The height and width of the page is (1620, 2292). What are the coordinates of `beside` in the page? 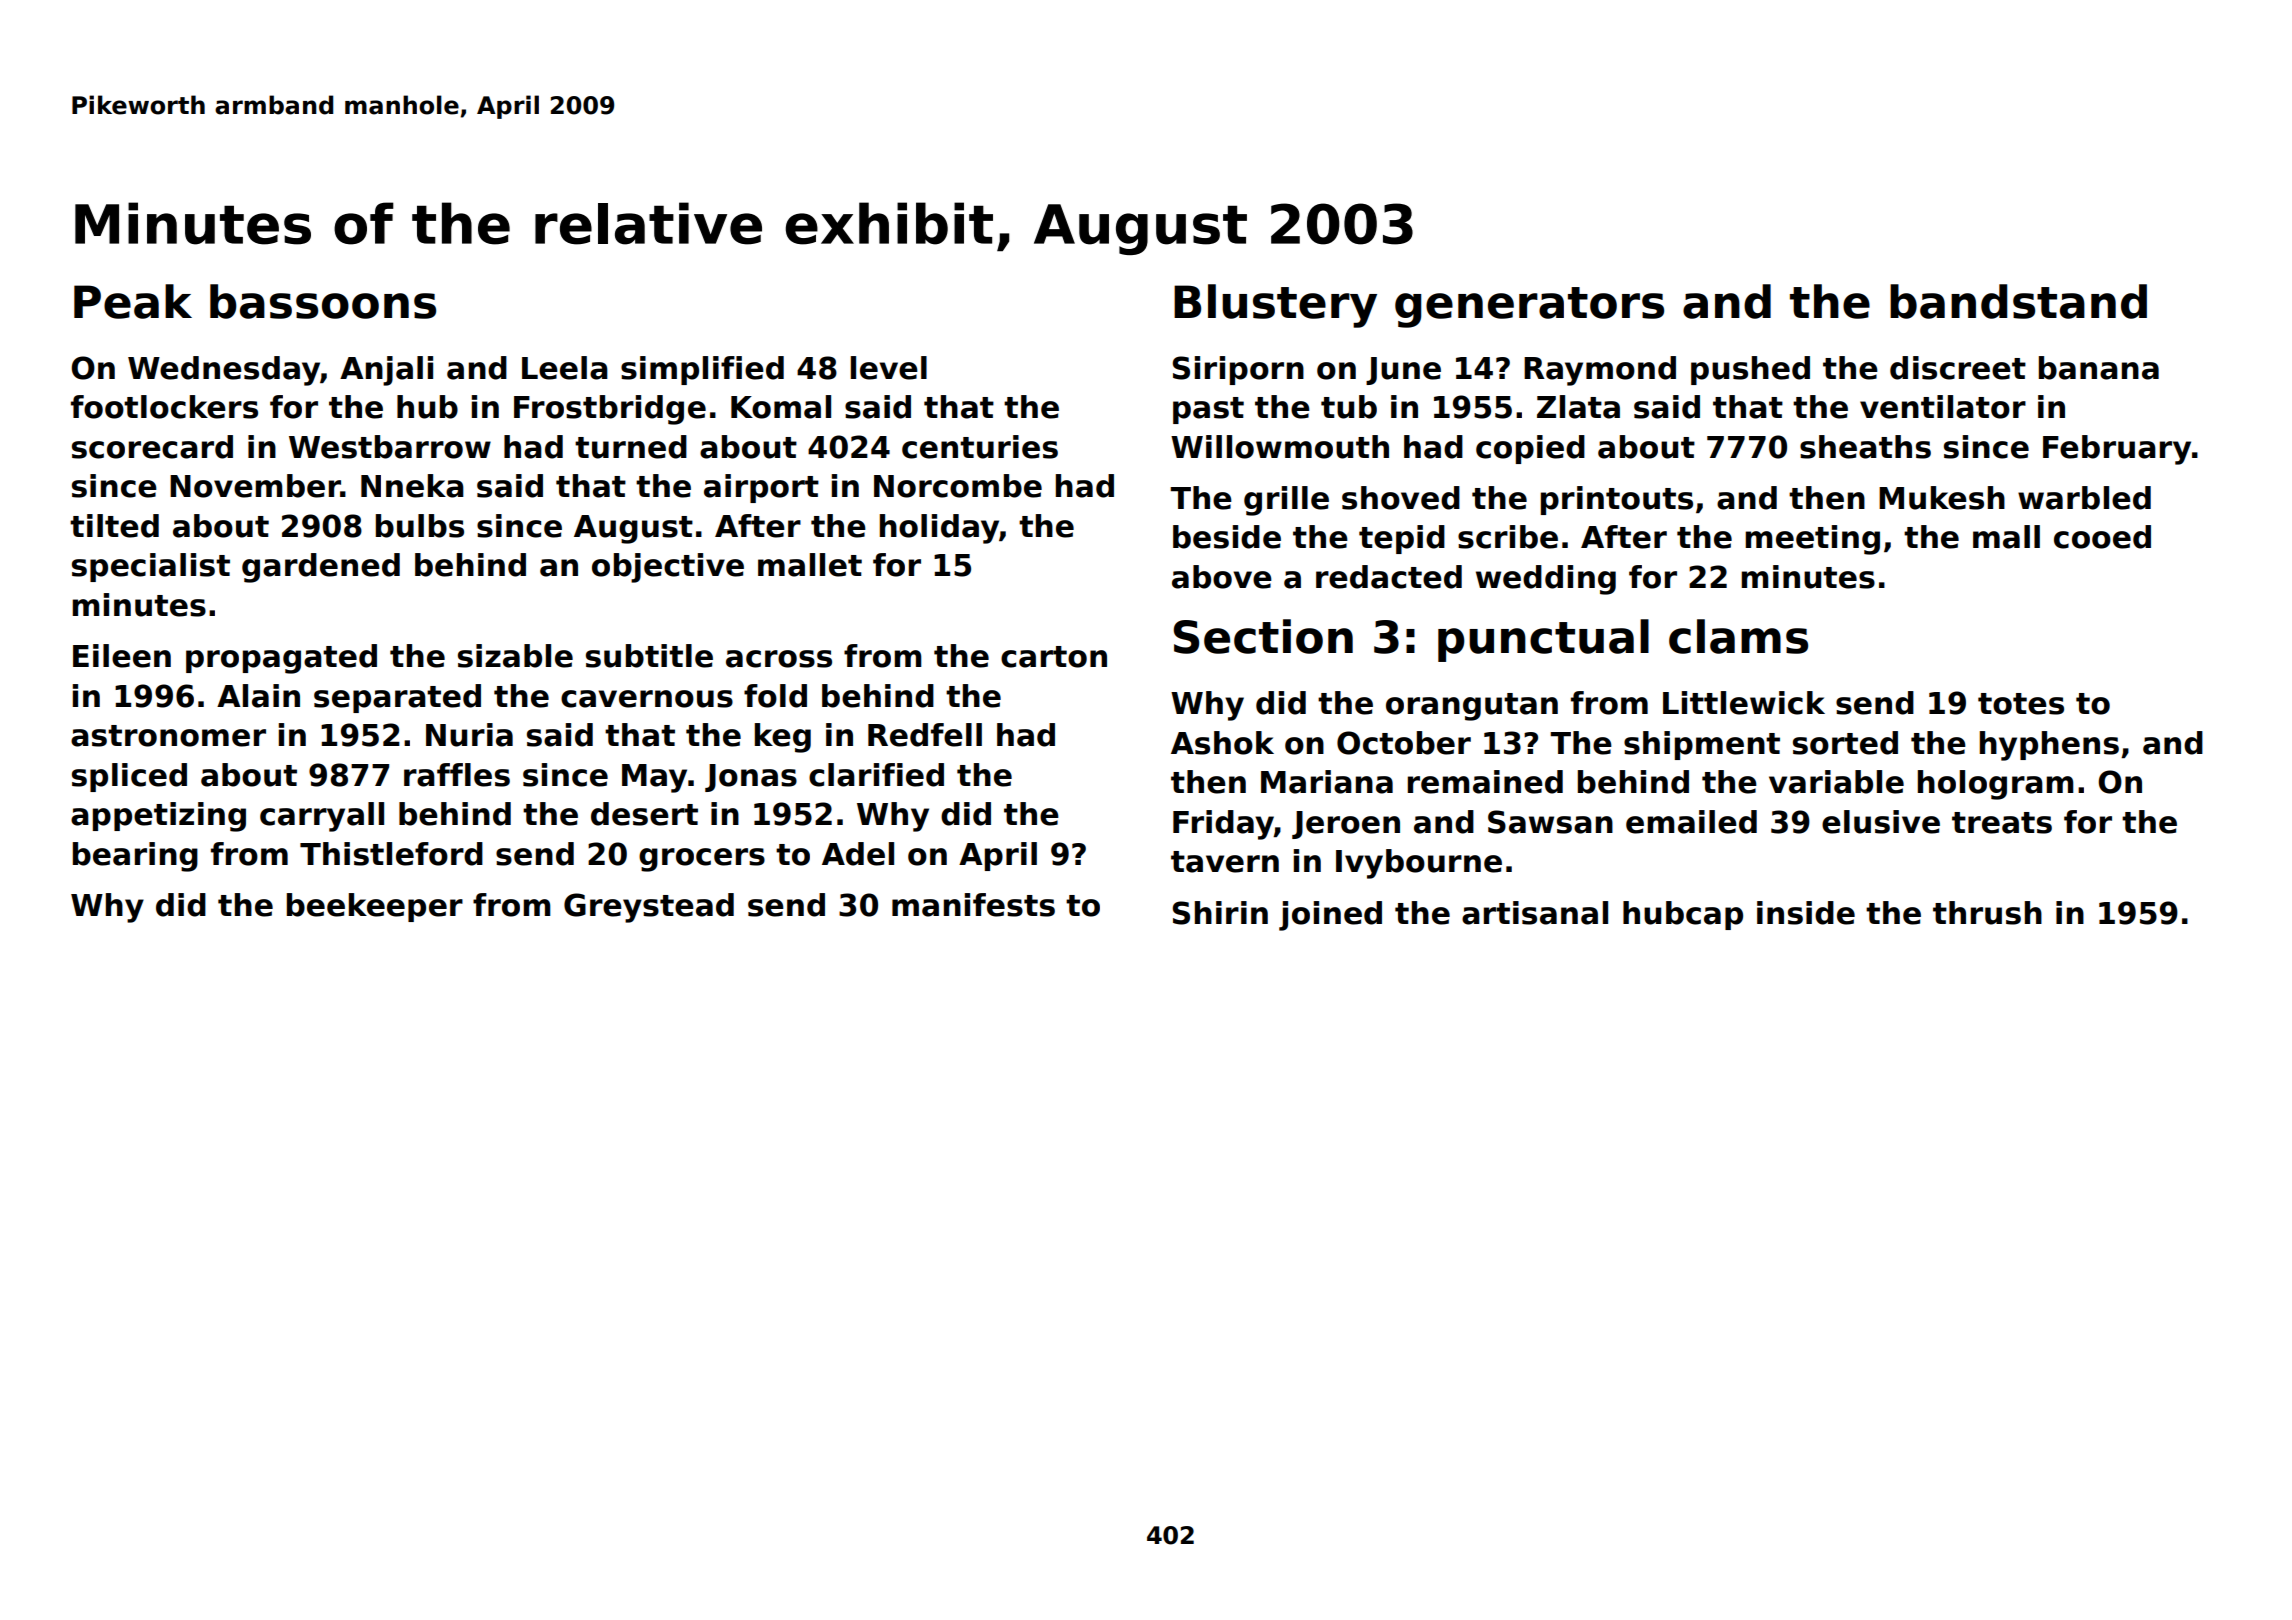 It's located at (1227, 537).
